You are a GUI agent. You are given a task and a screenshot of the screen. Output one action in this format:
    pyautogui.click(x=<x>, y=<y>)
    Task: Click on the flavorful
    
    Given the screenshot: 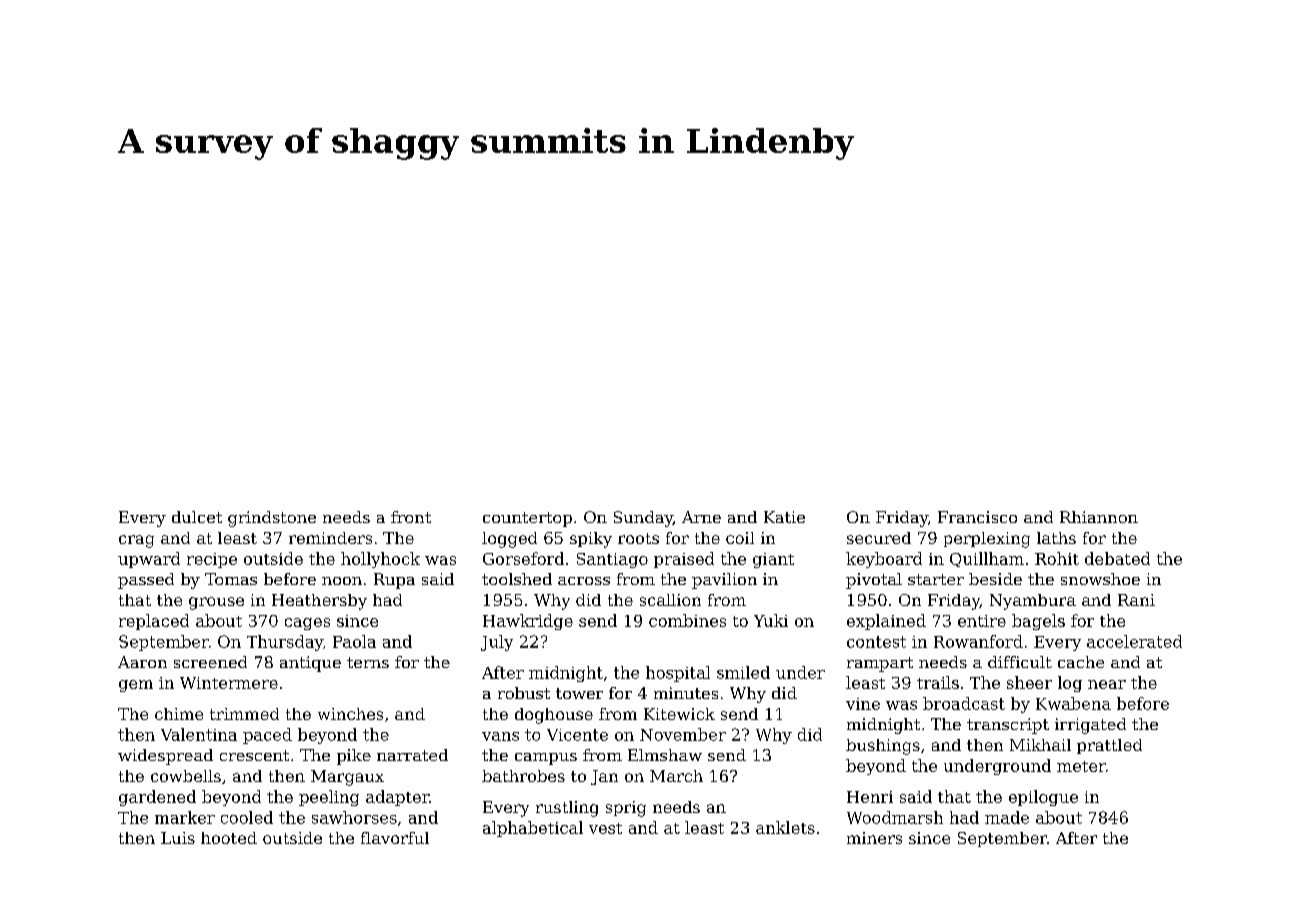 What is the action you would take?
    pyautogui.click(x=395, y=838)
